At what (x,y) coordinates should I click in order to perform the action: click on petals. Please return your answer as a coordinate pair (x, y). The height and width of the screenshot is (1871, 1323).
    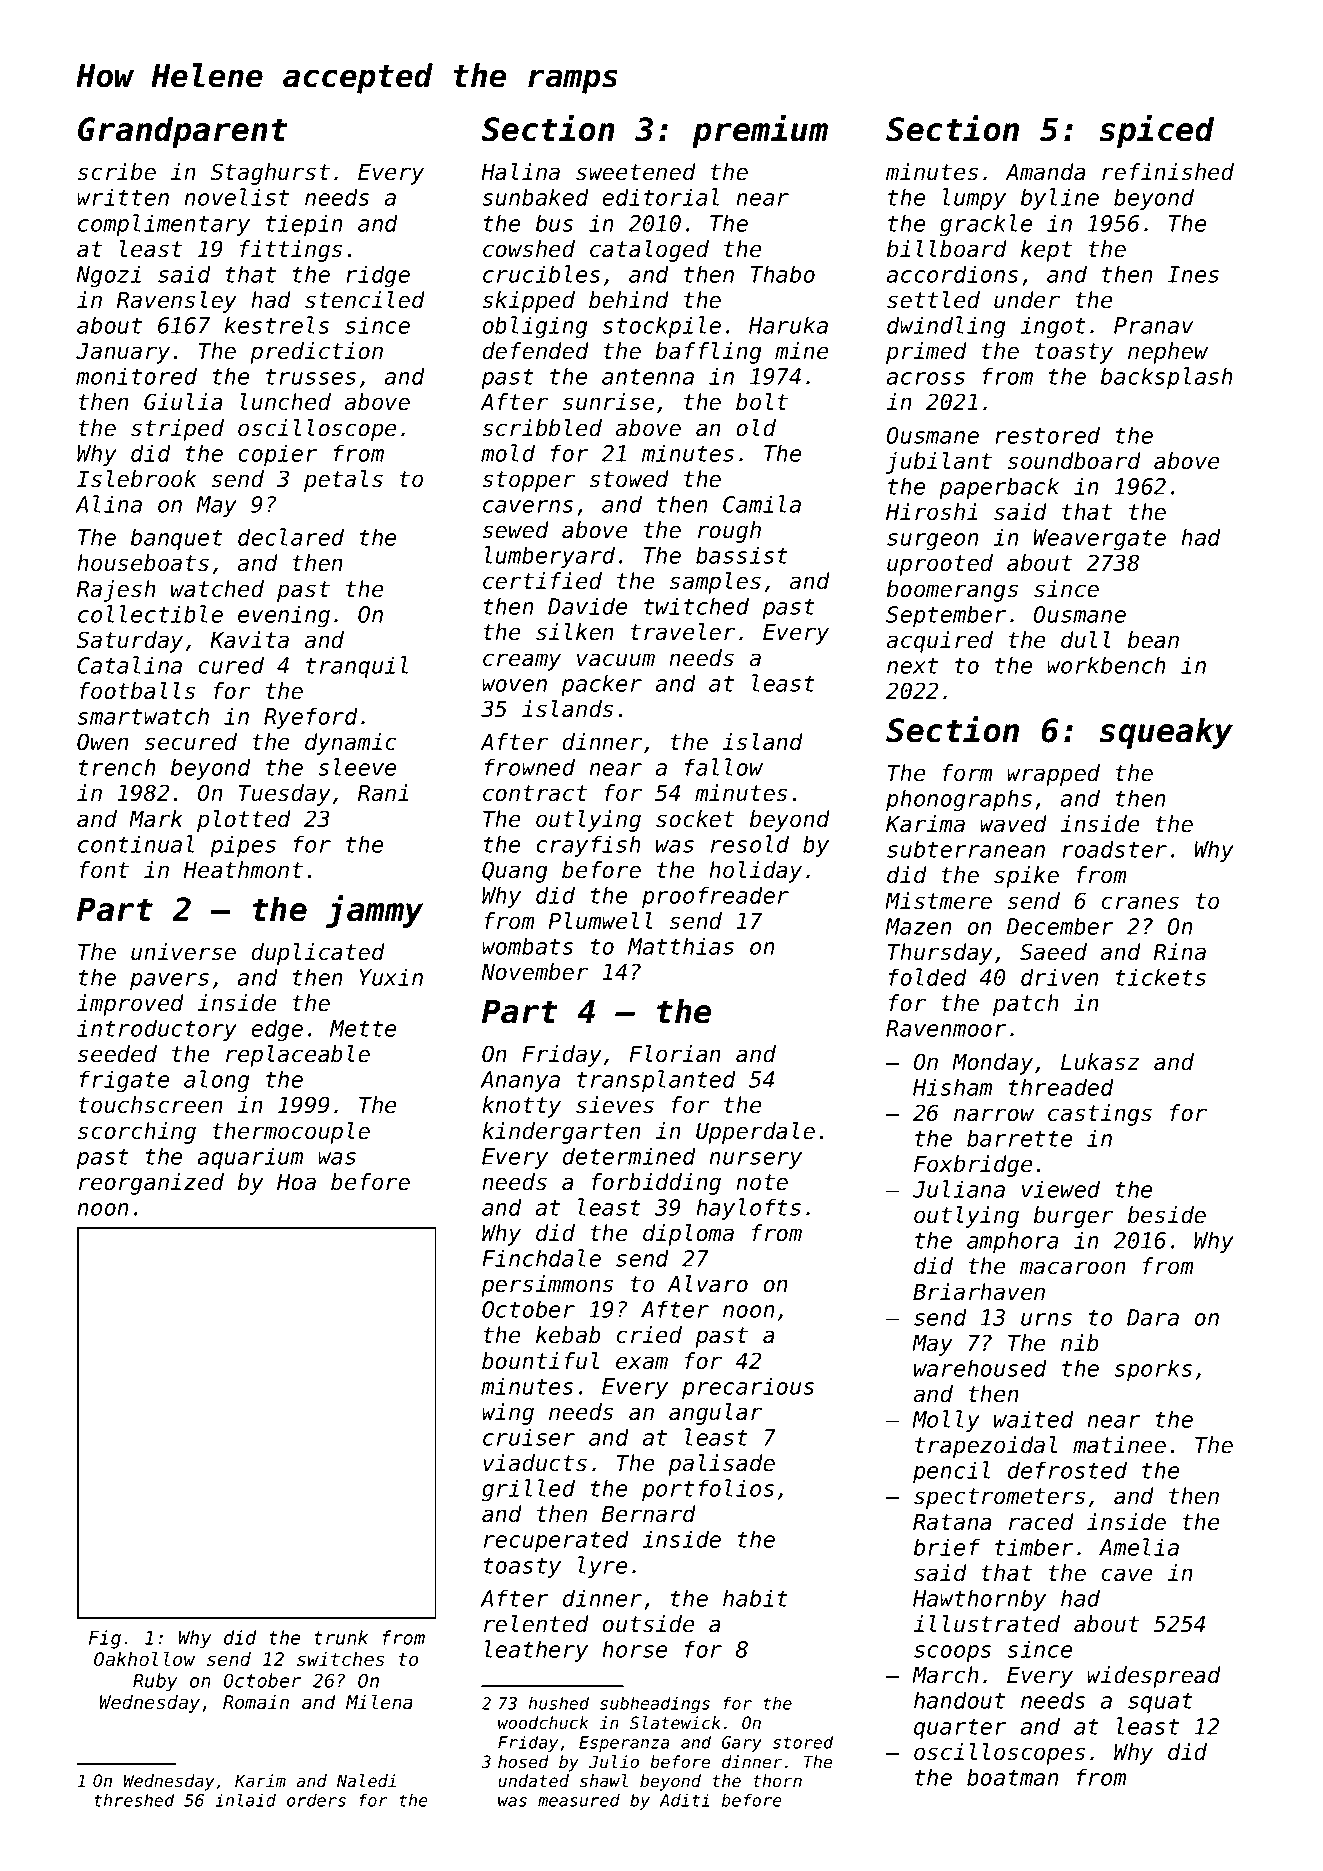
    Looking at the image, I should click on (343, 481).
